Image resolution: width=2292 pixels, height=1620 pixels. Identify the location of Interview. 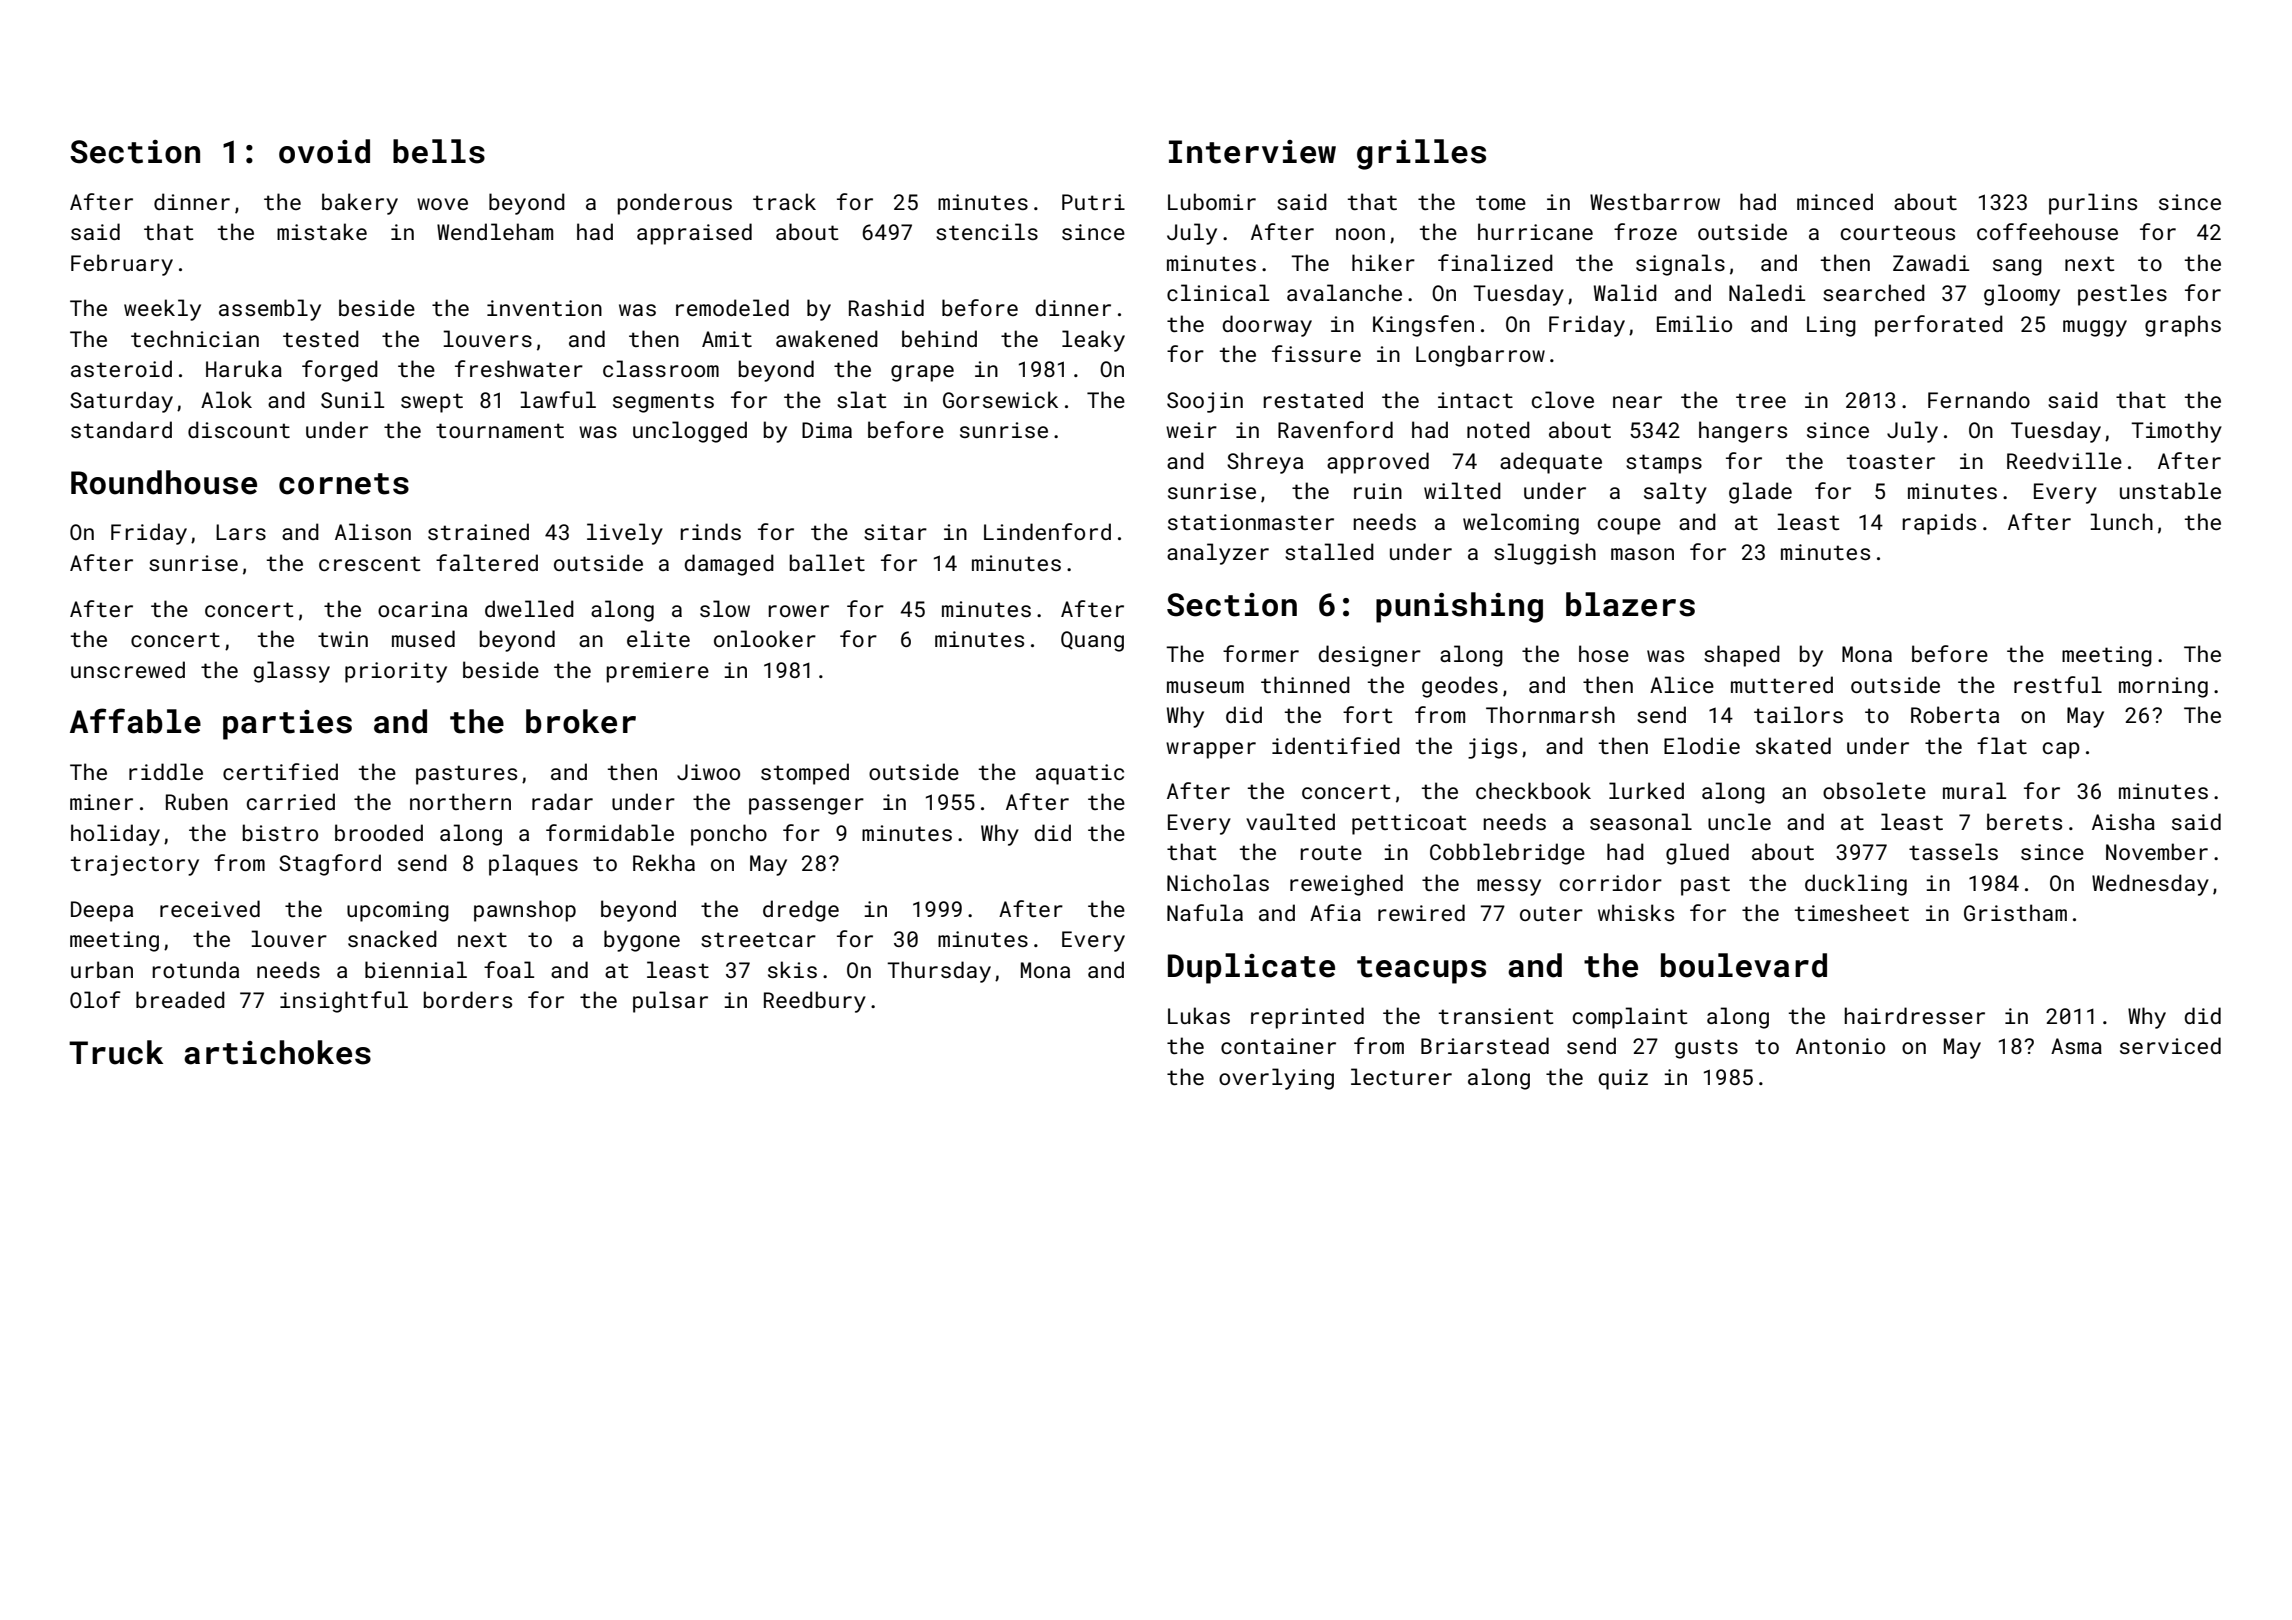
(1252, 152).
